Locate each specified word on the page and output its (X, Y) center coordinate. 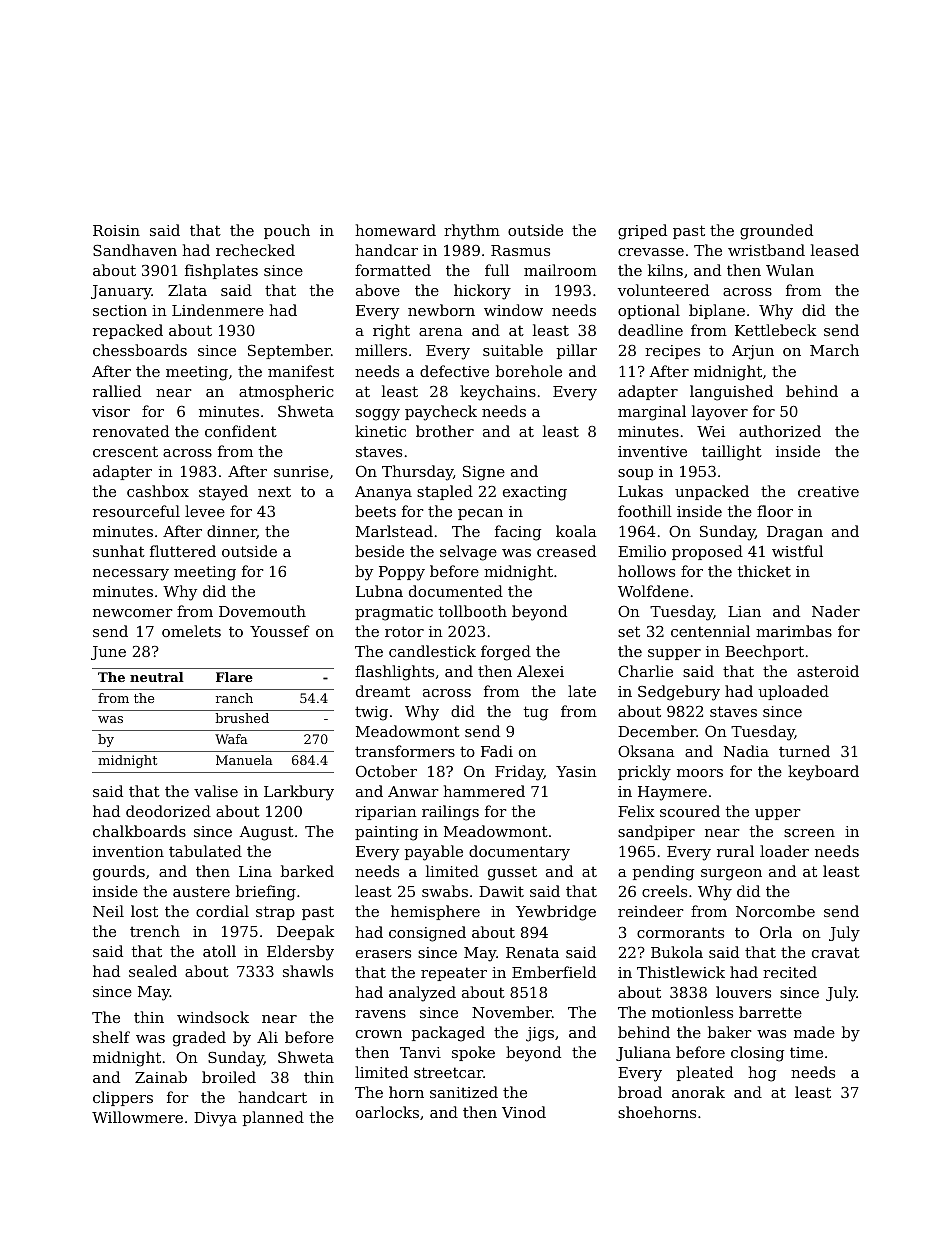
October (386, 771)
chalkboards (139, 831)
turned (804, 751)
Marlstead (394, 531)
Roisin (116, 230)
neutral (157, 677)
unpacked (712, 492)
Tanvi (420, 1052)
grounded (776, 232)
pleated (705, 1073)
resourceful (136, 511)
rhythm (472, 232)
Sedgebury (679, 693)
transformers (405, 751)
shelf (111, 1037)
